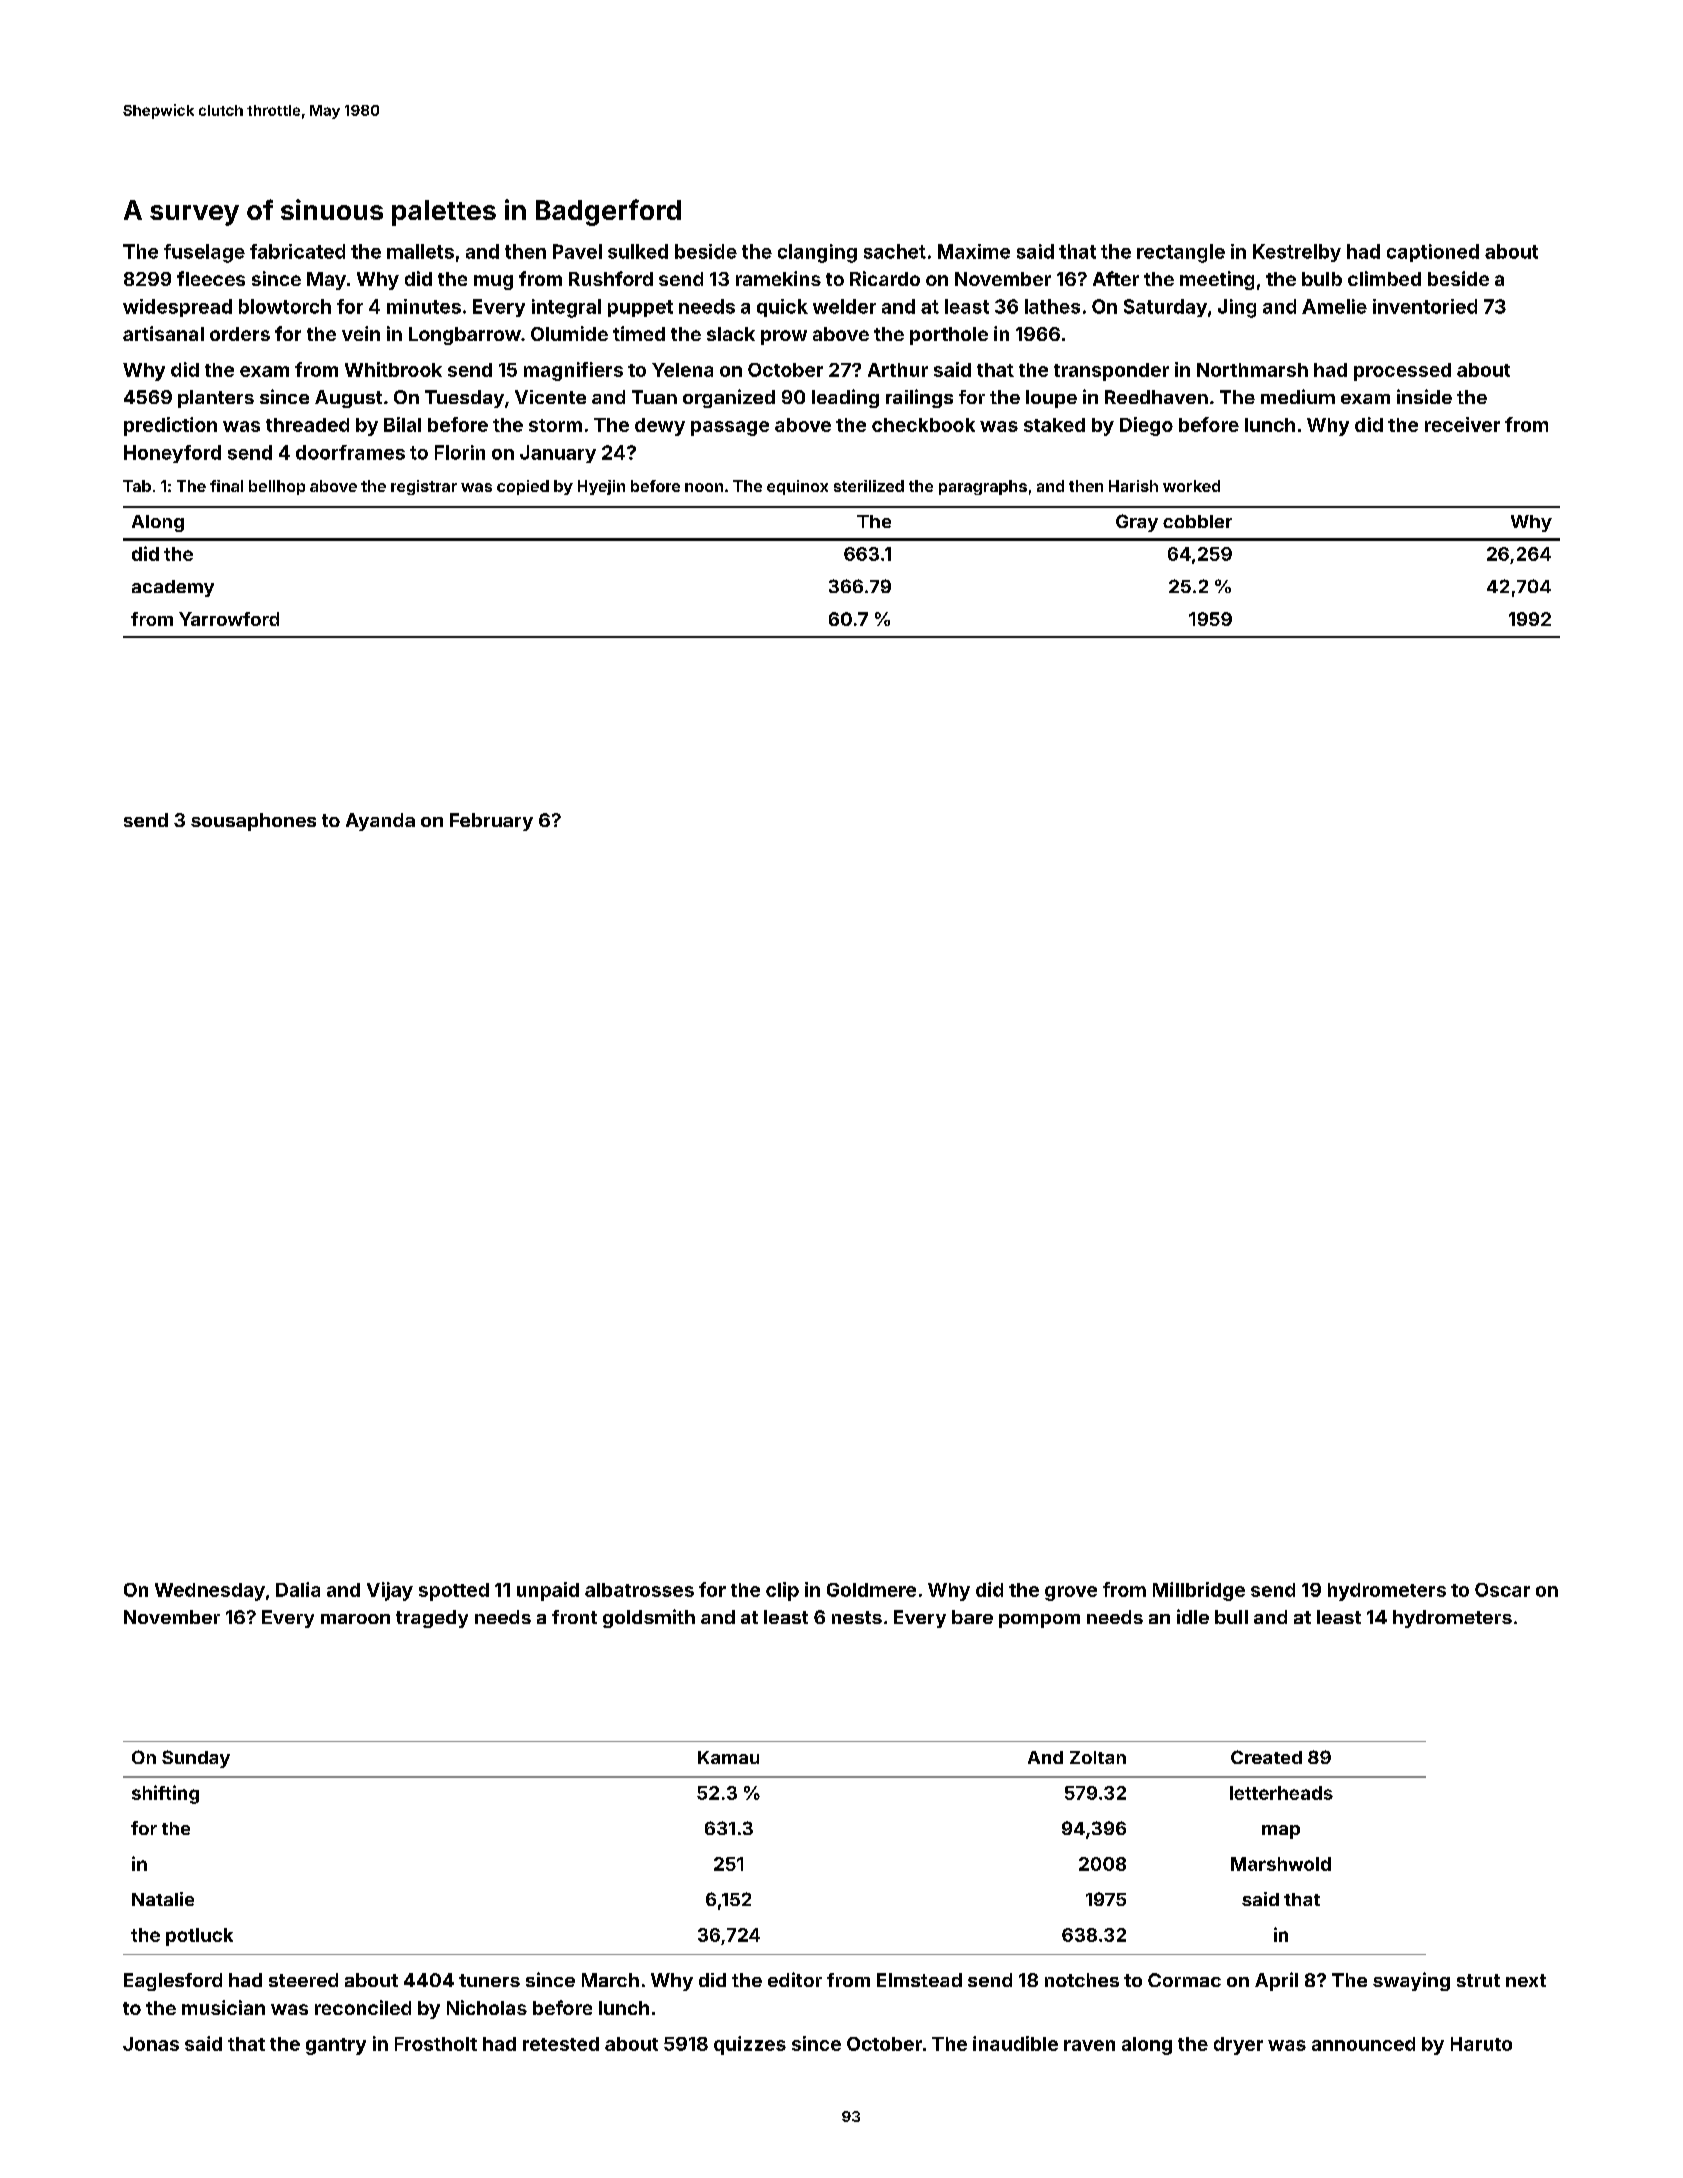 Image resolution: width=1683 pixels, height=2178 pixels. I want to click on quizzes, so click(750, 2045).
